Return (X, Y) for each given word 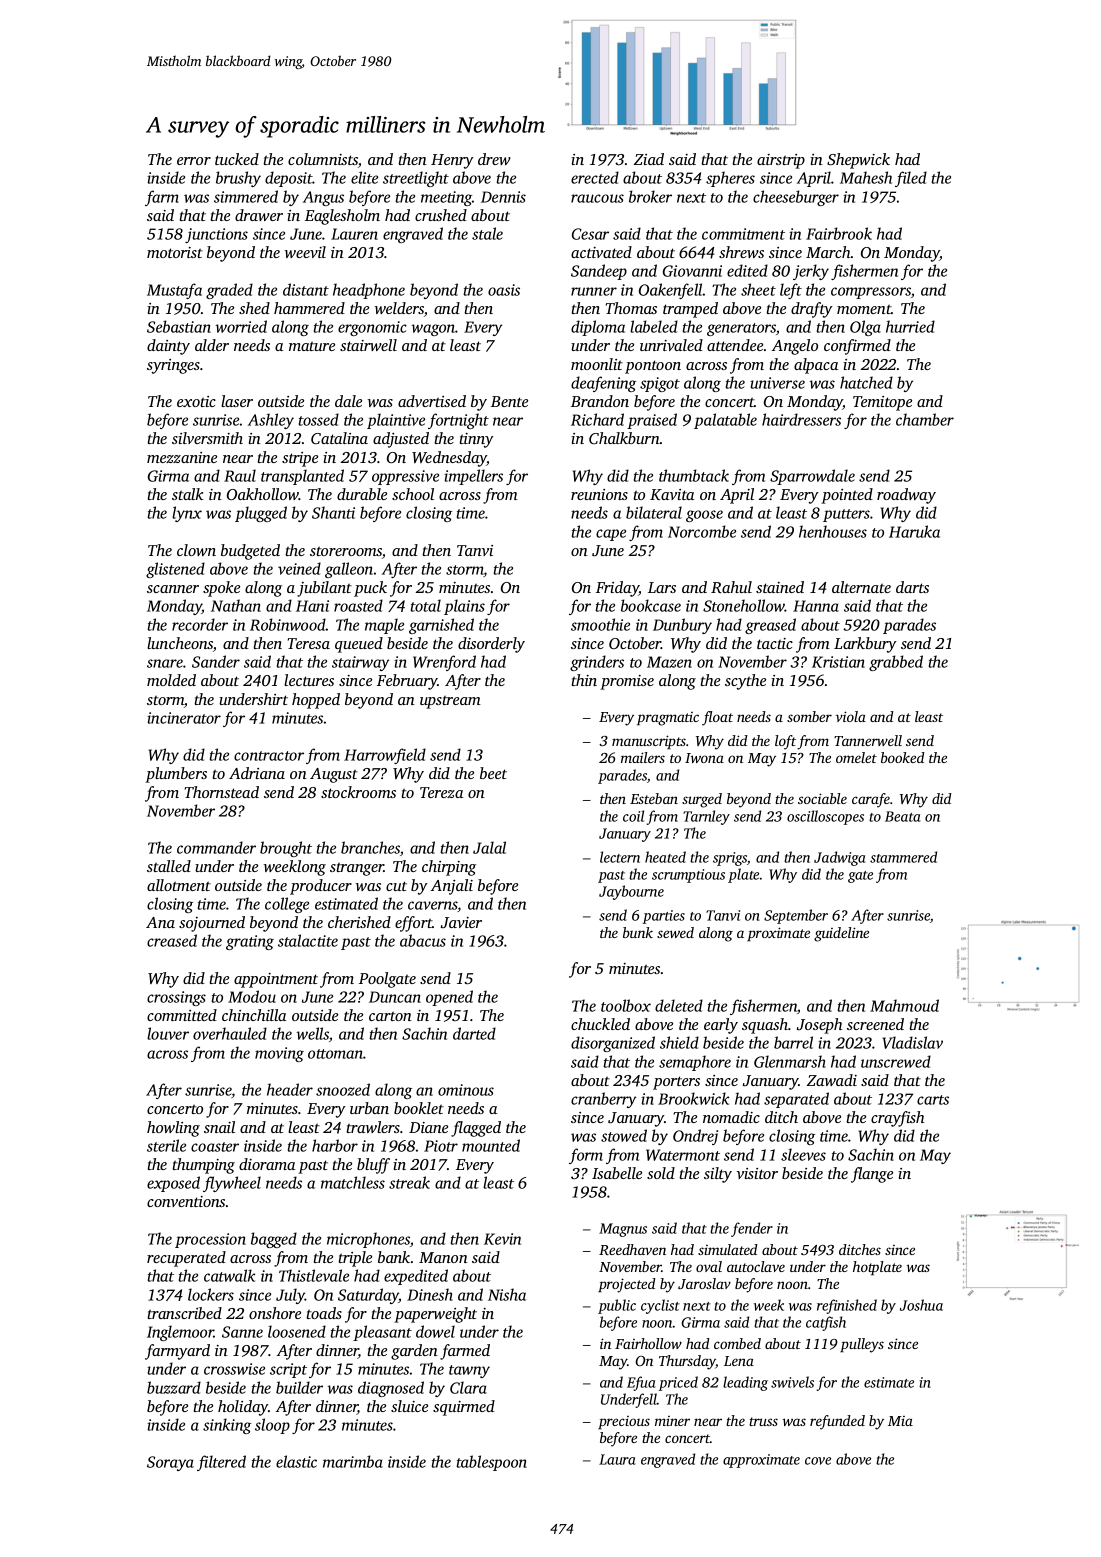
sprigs (730, 859)
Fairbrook (839, 233)
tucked (237, 159)
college (287, 905)
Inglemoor (180, 1333)
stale (487, 233)
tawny (469, 1371)
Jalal (489, 847)
